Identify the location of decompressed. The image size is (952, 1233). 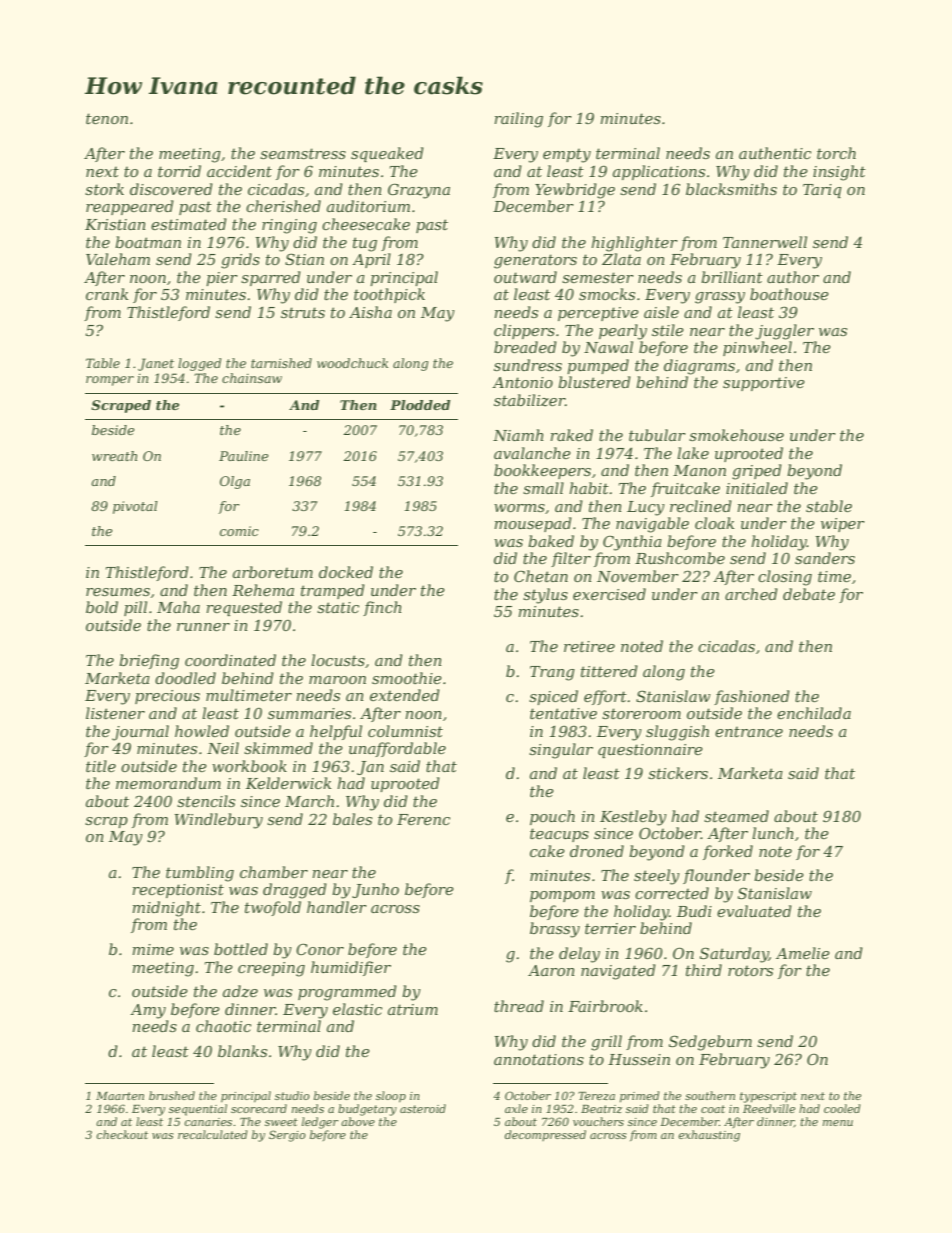
(545, 1135).
